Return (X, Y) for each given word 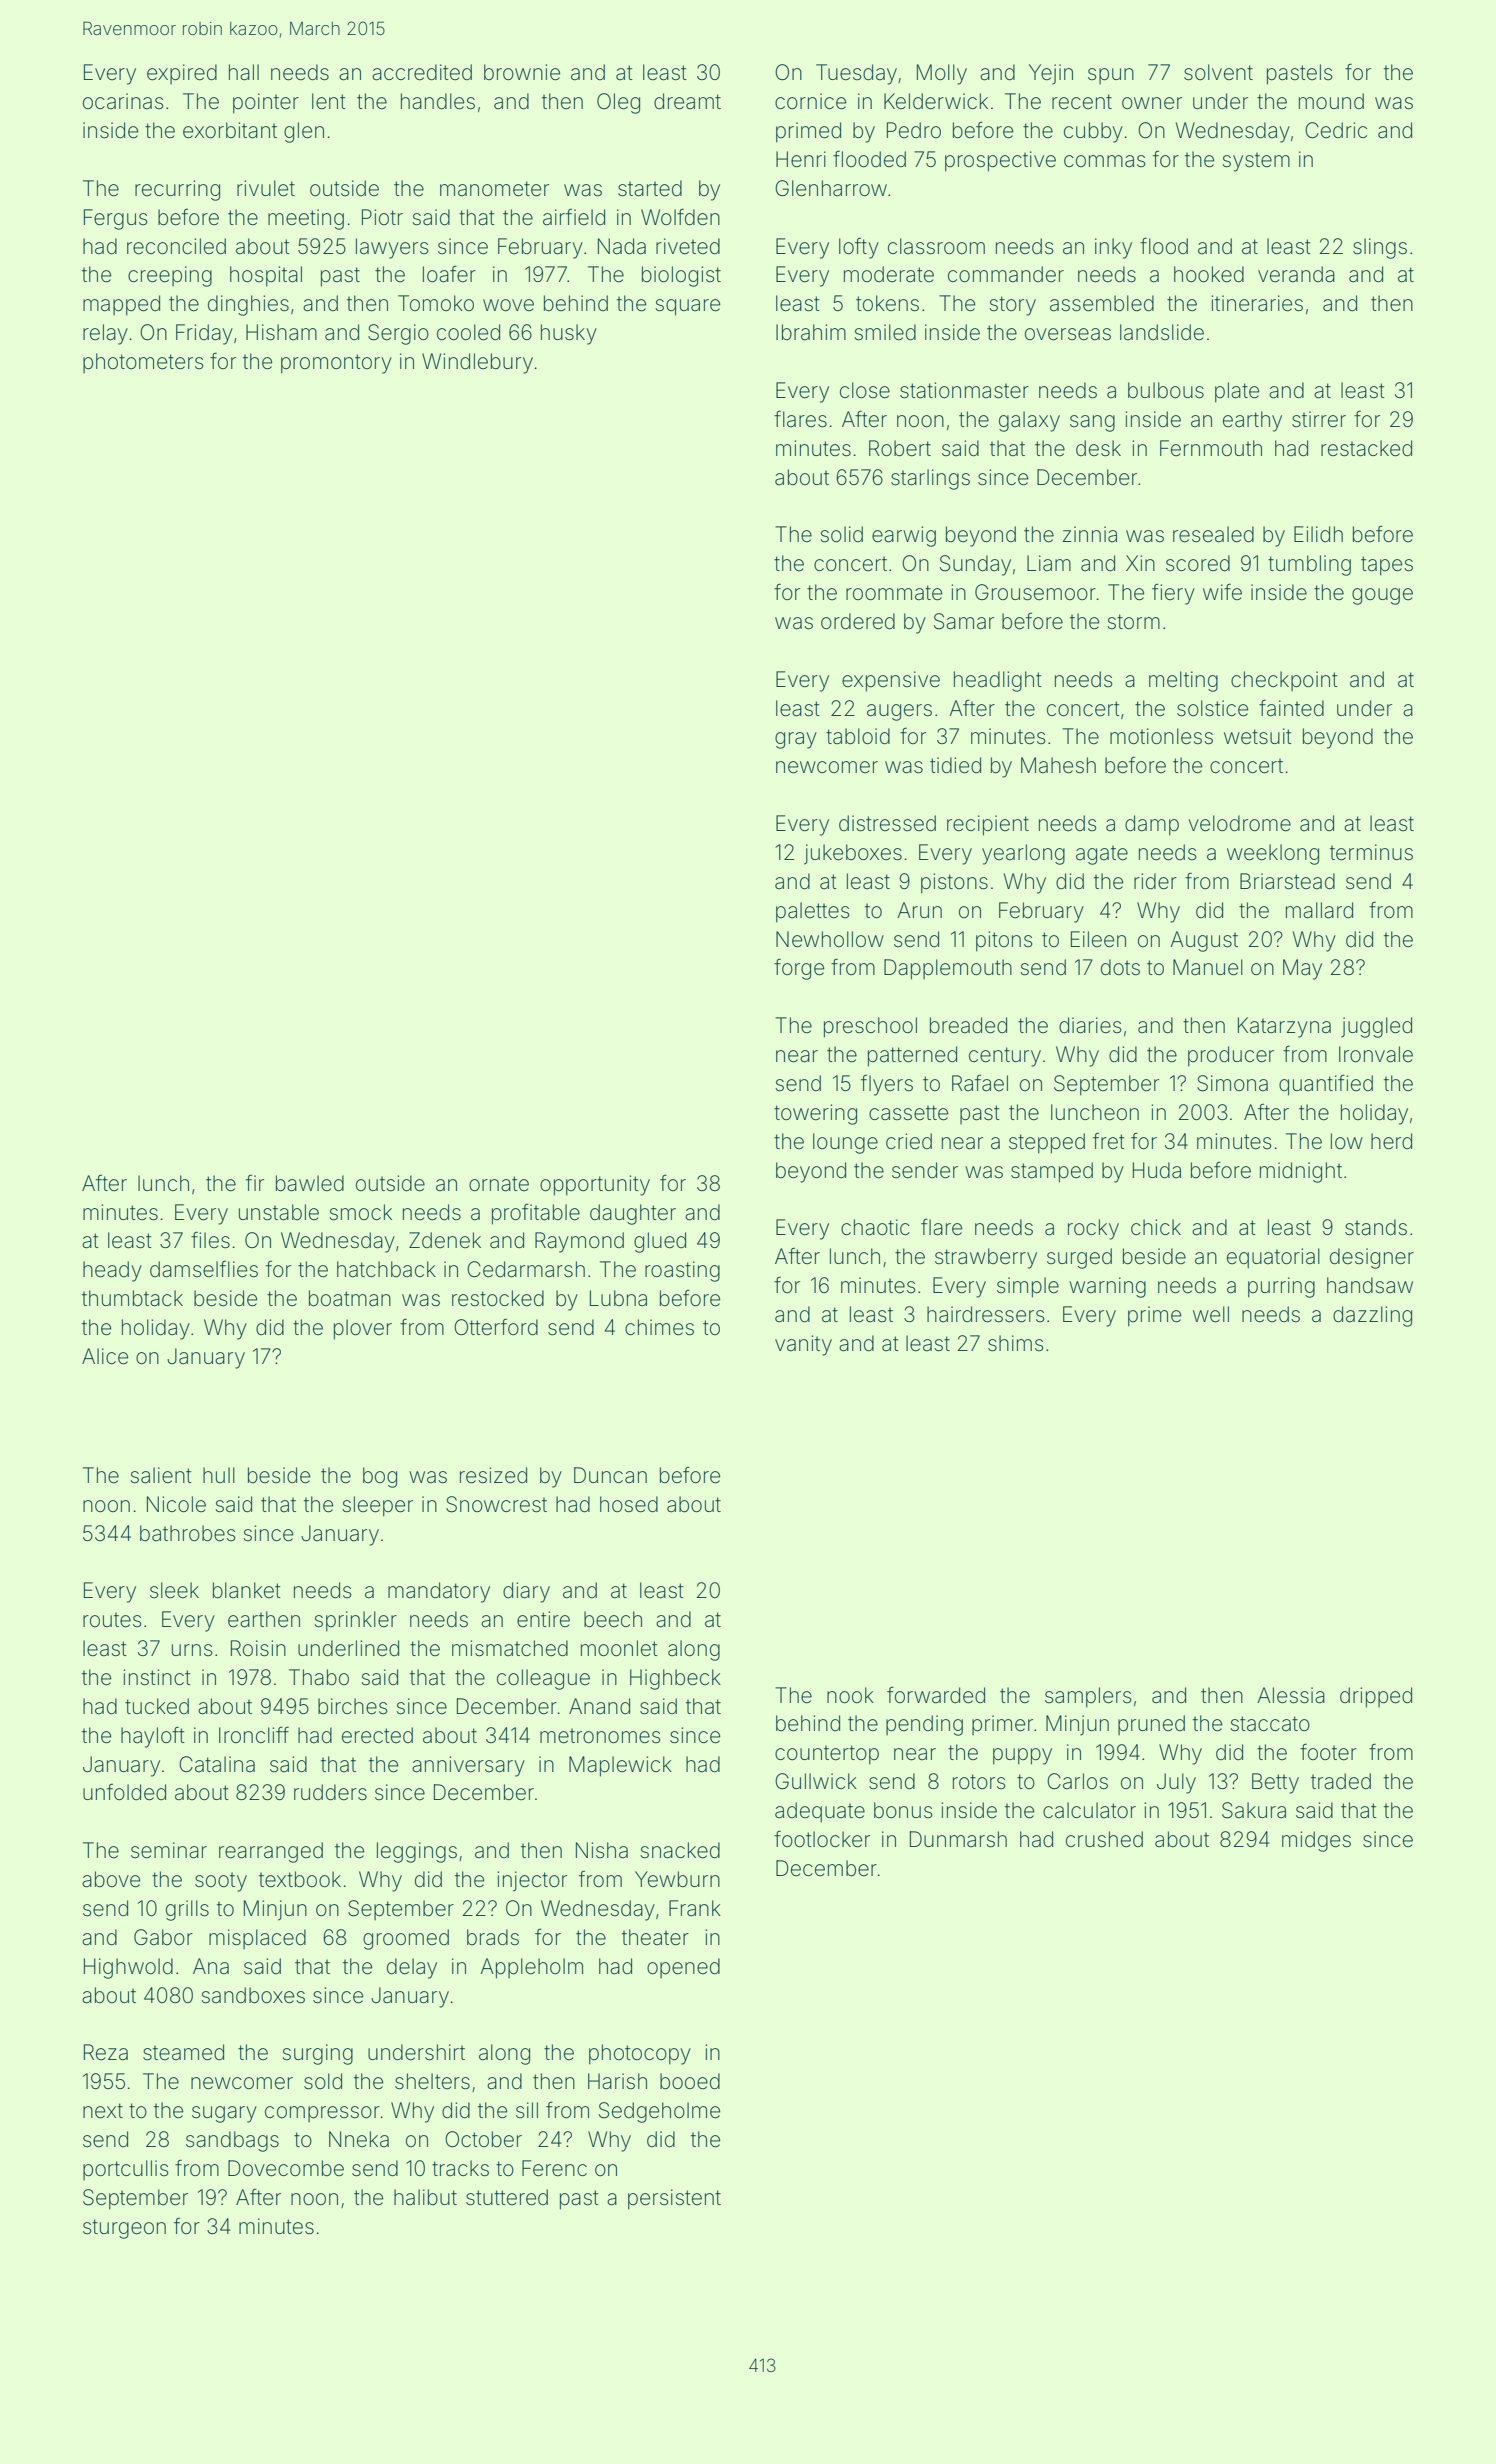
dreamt (687, 101)
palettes (812, 912)
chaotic (875, 1227)
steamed (183, 2052)
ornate (499, 1184)
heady (112, 1271)
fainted (1291, 708)
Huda (1157, 1170)
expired (182, 74)
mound (1331, 101)
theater (655, 1937)
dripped (1376, 1697)
